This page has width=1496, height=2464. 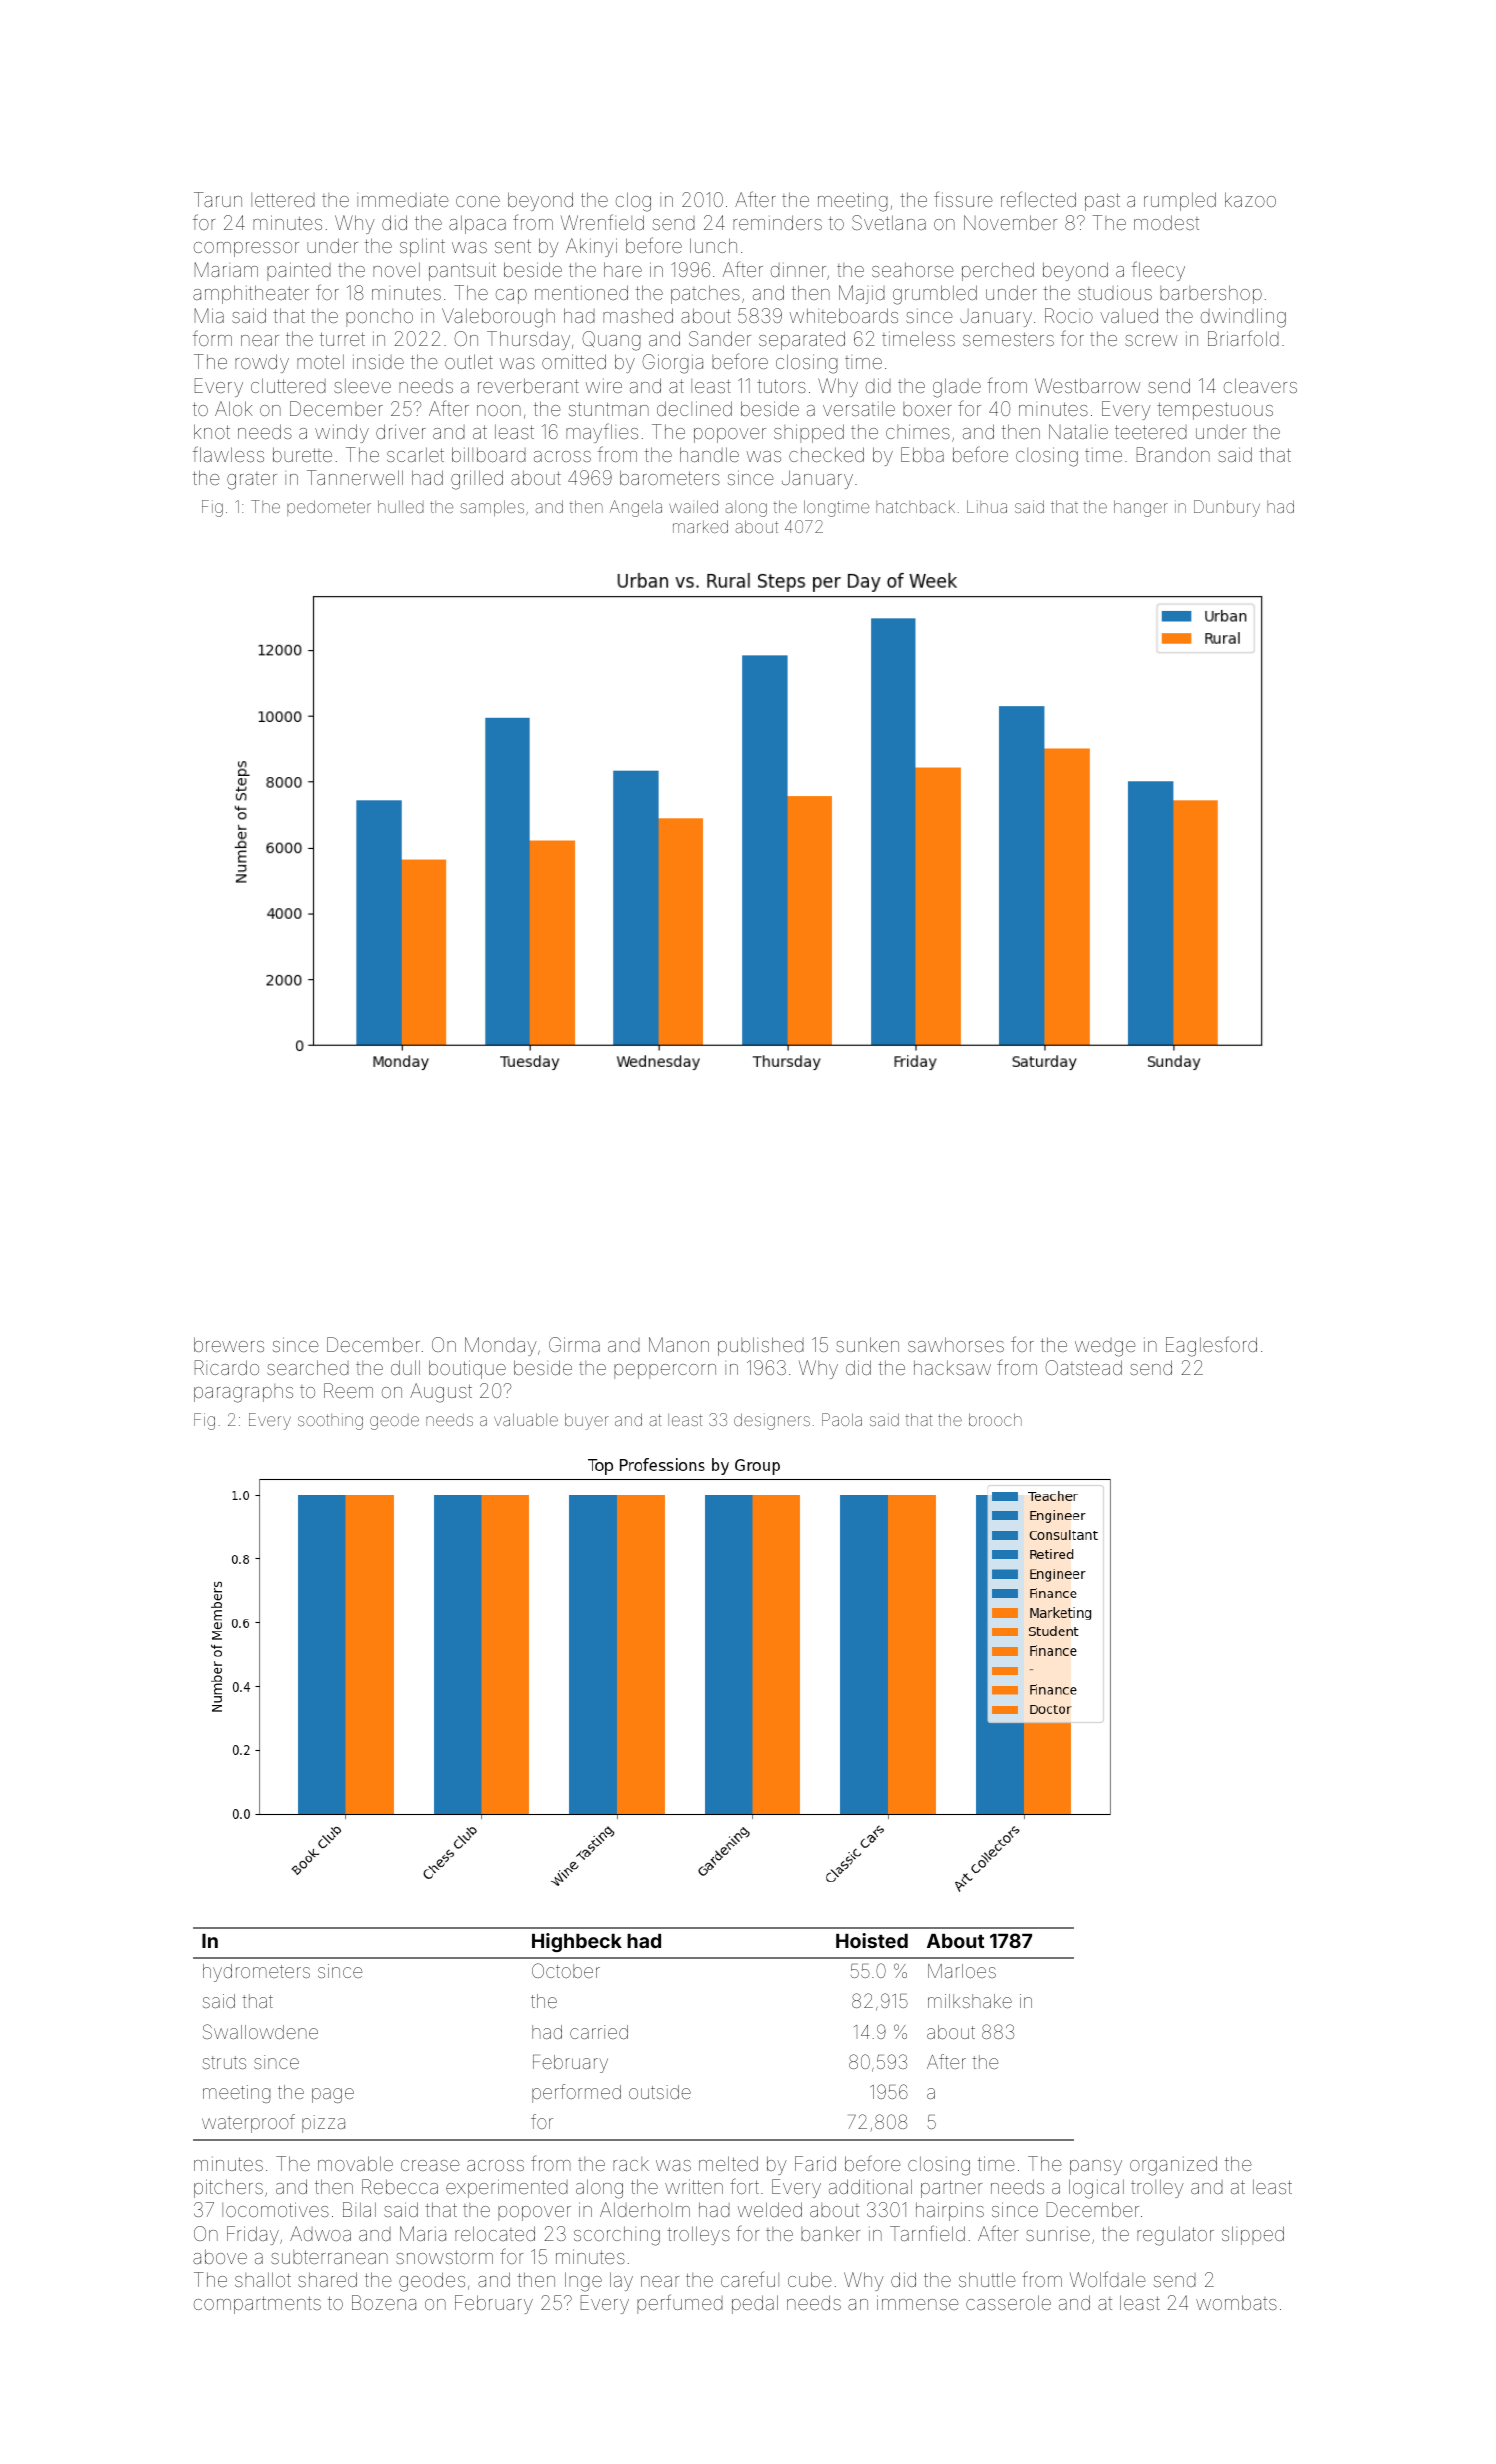 What do you see at coordinates (1227, 508) in the page?
I see `Dunbury` at bounding box center [1227, 508].
